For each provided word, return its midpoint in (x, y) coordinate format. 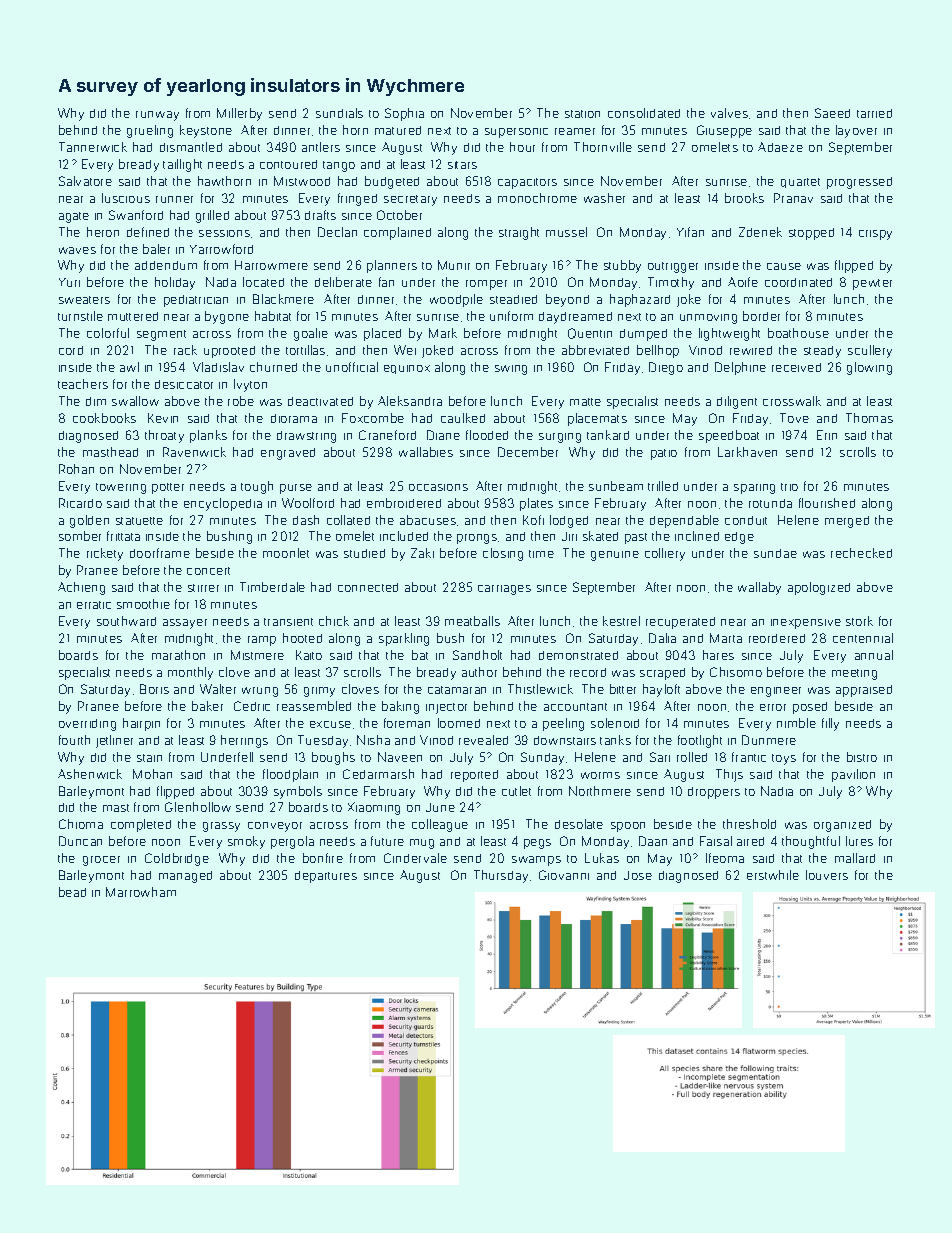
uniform (511, 316)
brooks (744, 198)
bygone (227, 317)
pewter (872, 284)
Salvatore (85, 181)
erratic (94, 605)
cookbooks (104, 418)
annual (874, 655)
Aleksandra (410, 401)
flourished (827, 503)
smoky (246, 842)
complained (397, 233)
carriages (504, 590)
